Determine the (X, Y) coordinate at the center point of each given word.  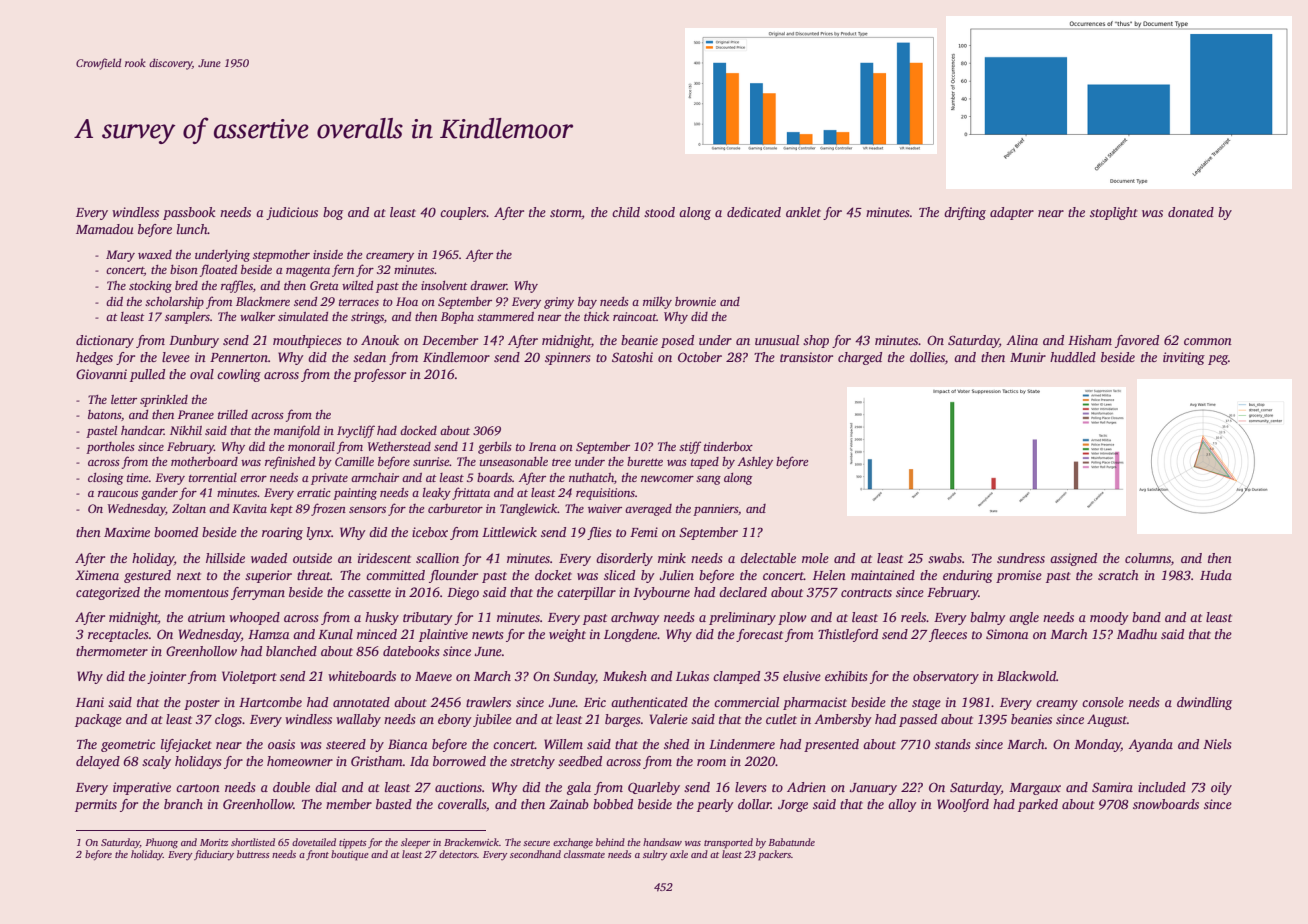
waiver (605, 508)
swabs (945, 558)
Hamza (268, 634)
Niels (1217, 744)
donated (1191, 212)
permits (96, 805)
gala (579, 788)
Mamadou (105, 229)
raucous (118, 494)
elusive (802, 676)
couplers (463, 213)
